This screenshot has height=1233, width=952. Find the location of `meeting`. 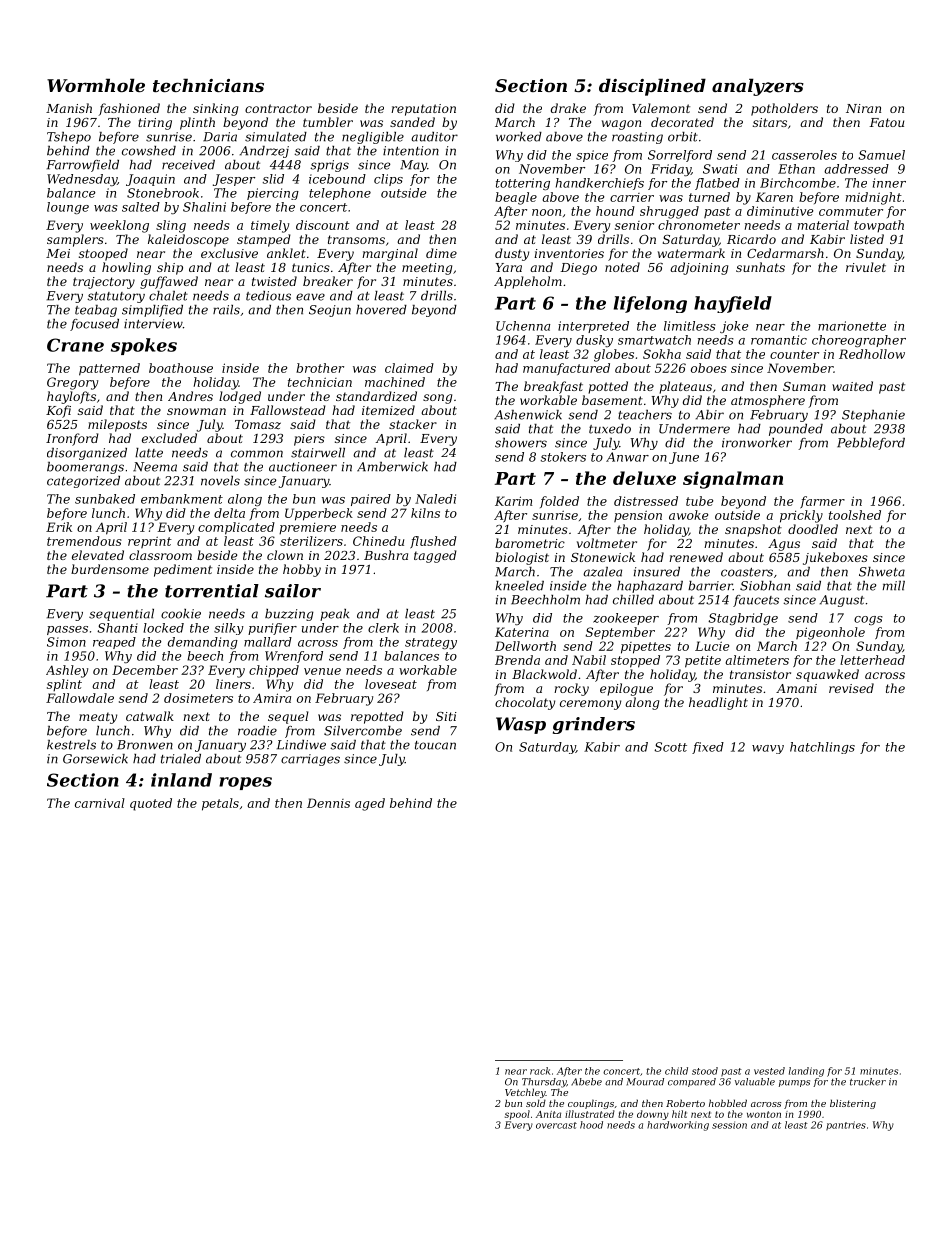

meeting is located at coordinates (427, 269).
